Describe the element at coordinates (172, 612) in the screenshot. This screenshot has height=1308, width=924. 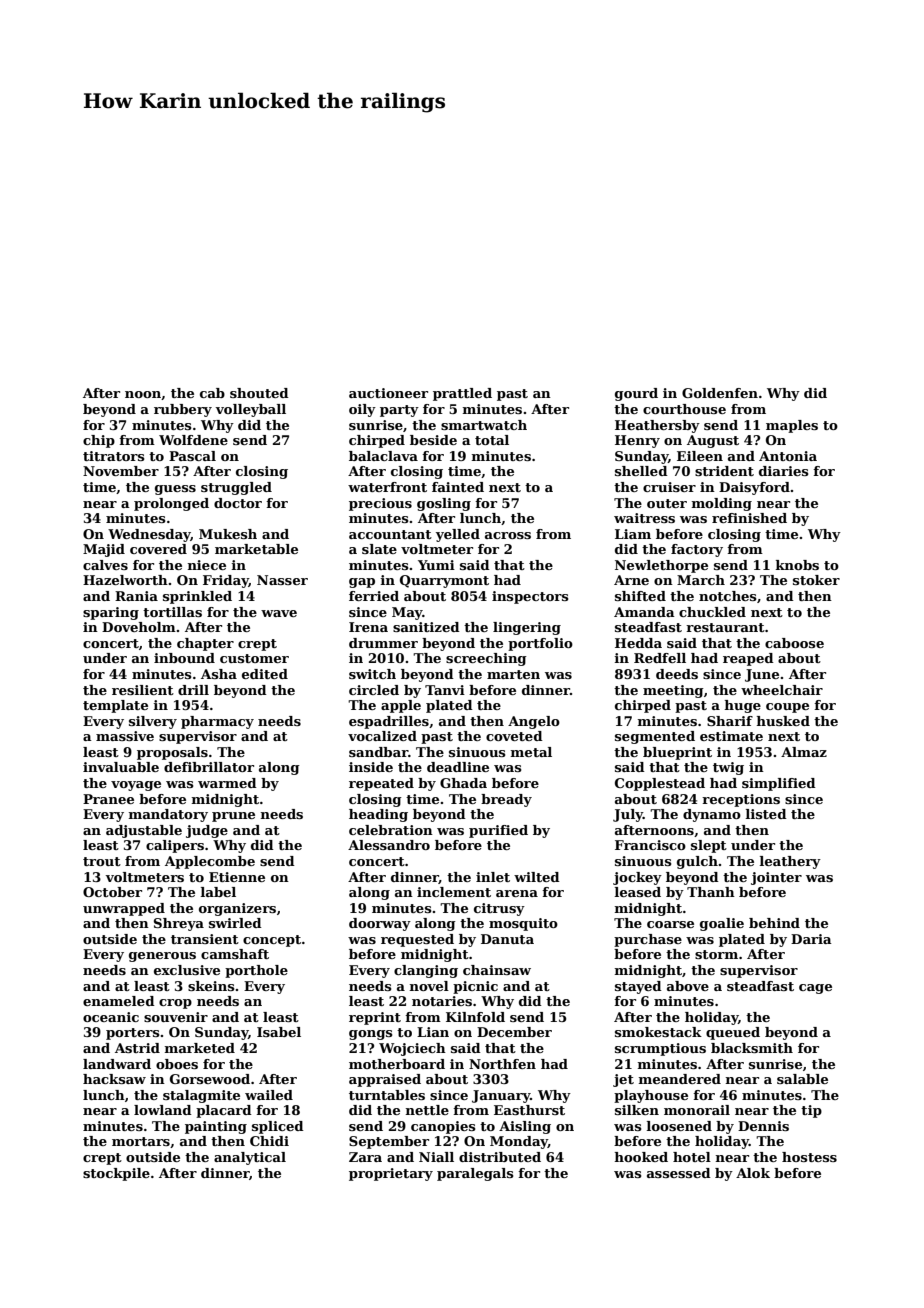
I see `tortillas` at that location.
